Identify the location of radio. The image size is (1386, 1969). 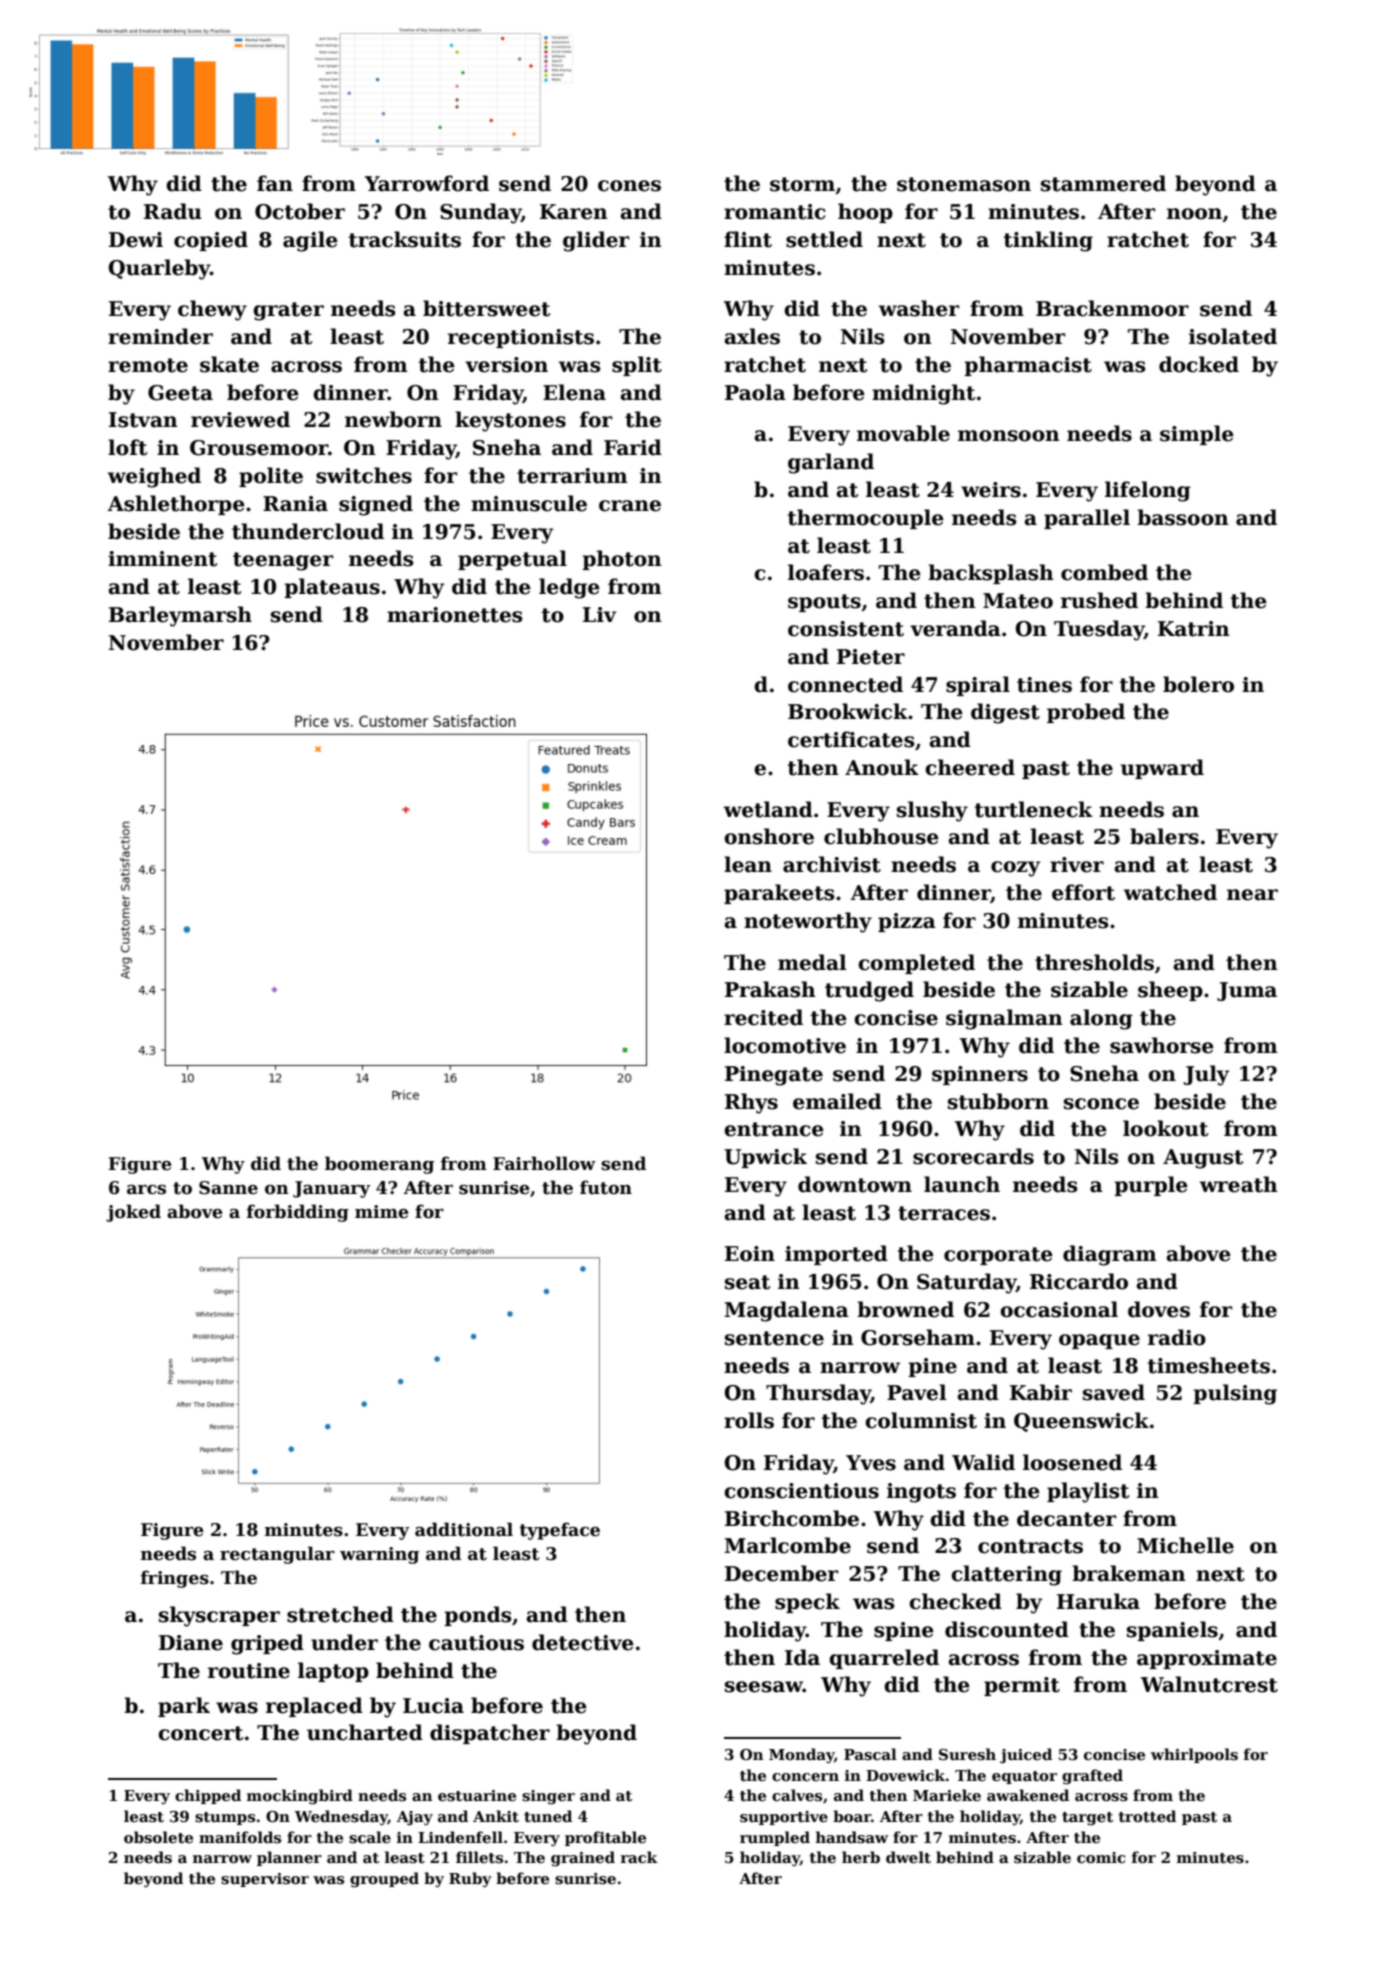
(1177, 1337).
